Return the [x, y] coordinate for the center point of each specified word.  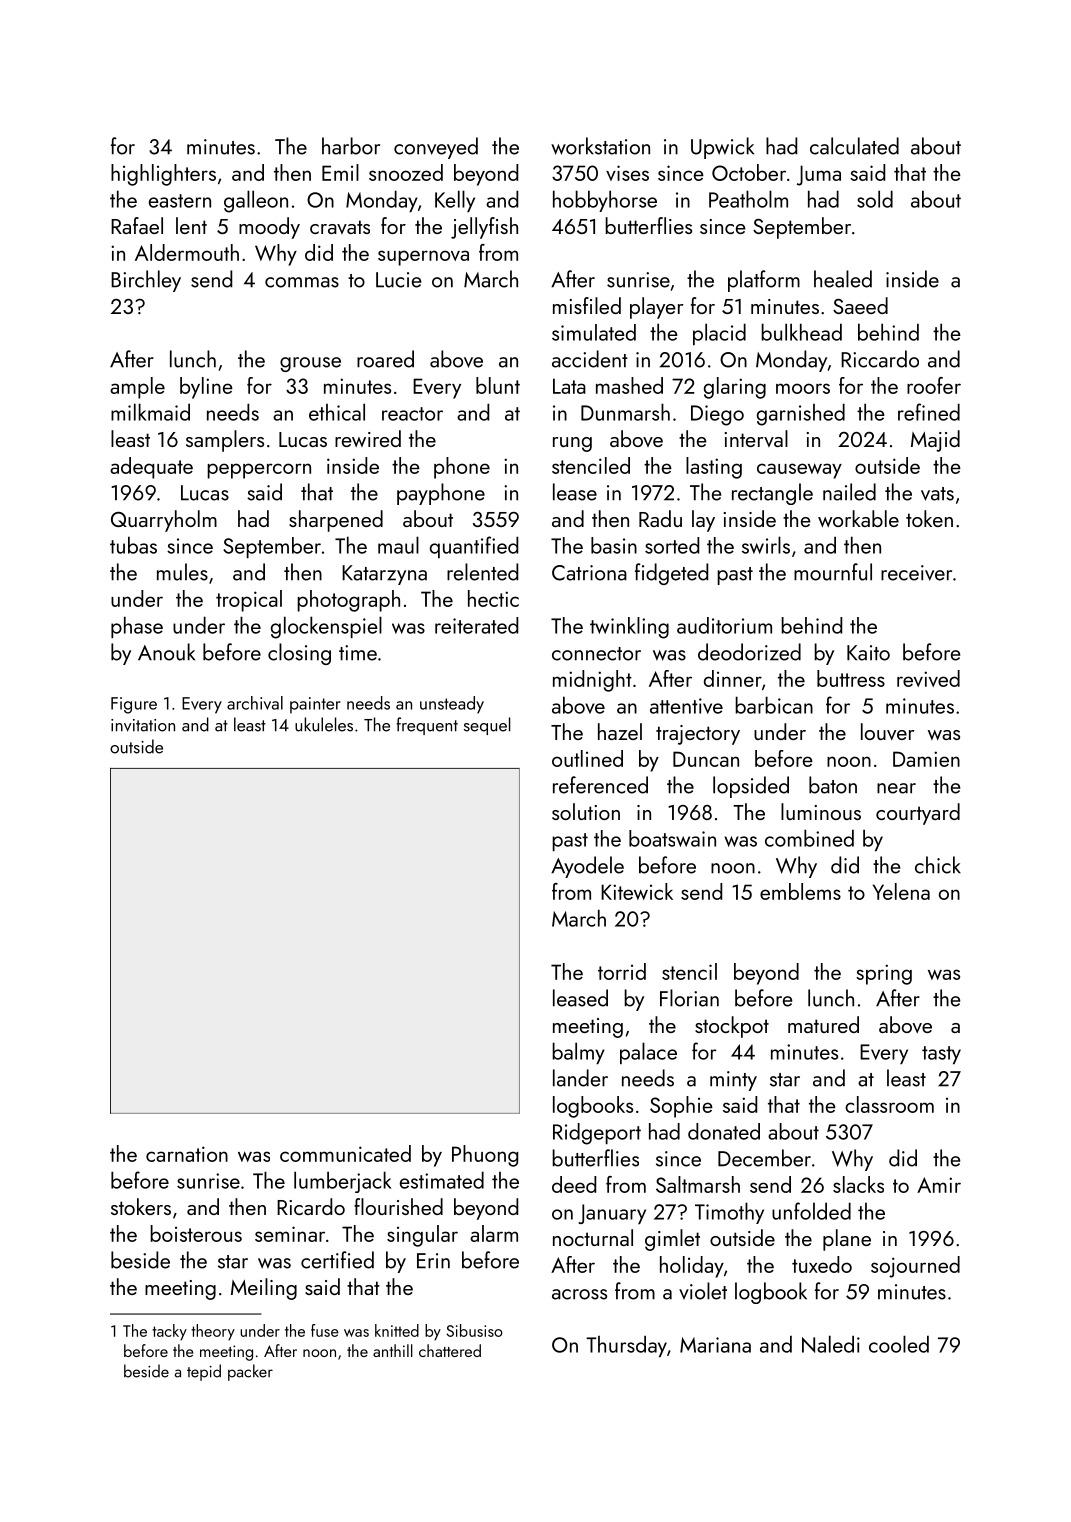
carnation [187, 1154]
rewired [368, 438]
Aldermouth [187, 252]
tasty [941, 1055]
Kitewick [637, 891]
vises [627, 173]
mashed [629, 385]
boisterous [196, 1233]
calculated [854, 146]
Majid [935, 441]
